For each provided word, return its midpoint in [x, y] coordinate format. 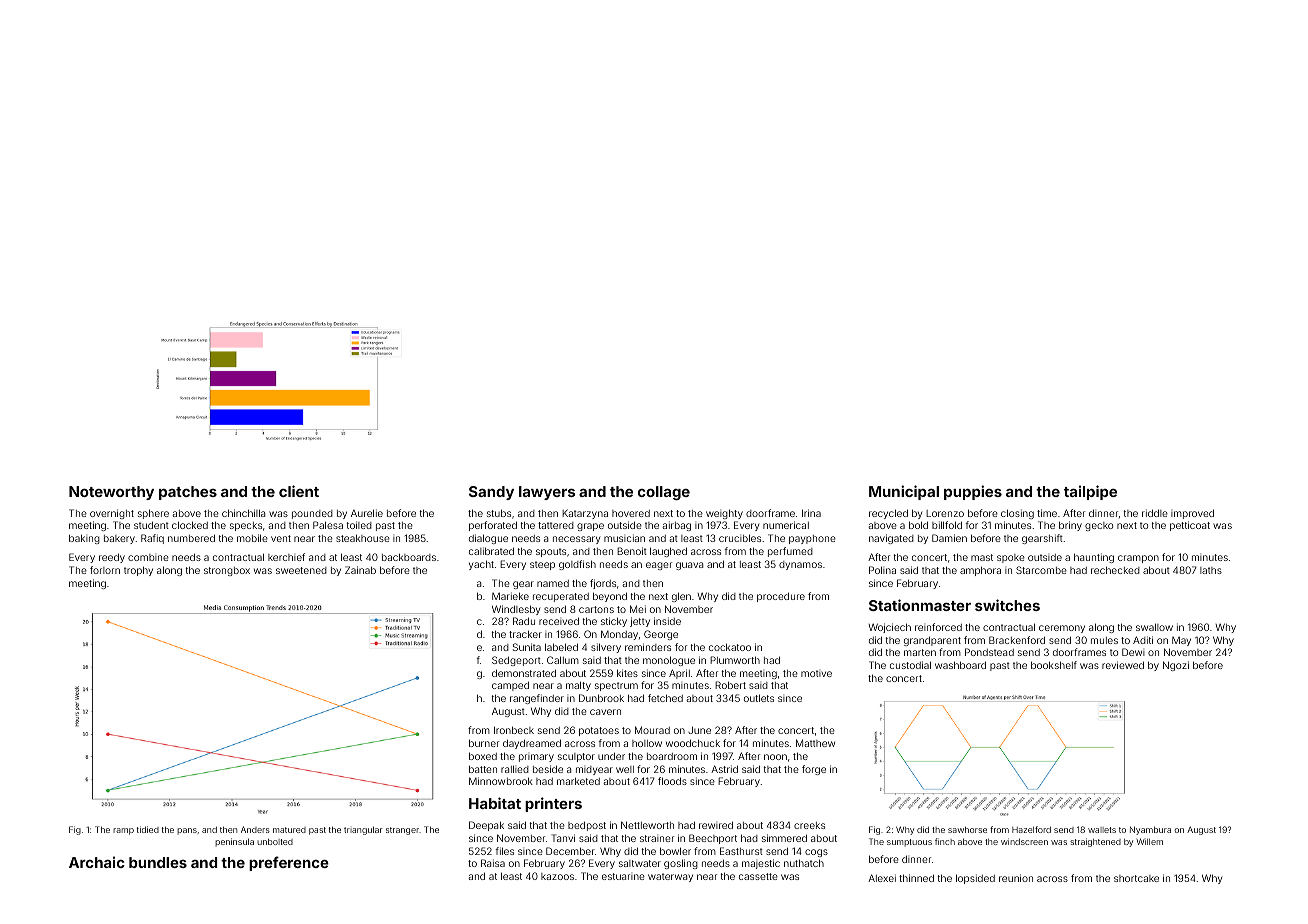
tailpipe [1090, 492]
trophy [138, 571]
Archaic [97, 862]
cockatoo [730, 647]
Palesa [328, 525]
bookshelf [1054, 665]
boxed [483, 756]
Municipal [904, 492]
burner [484, 743]
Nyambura [1150, 830]
